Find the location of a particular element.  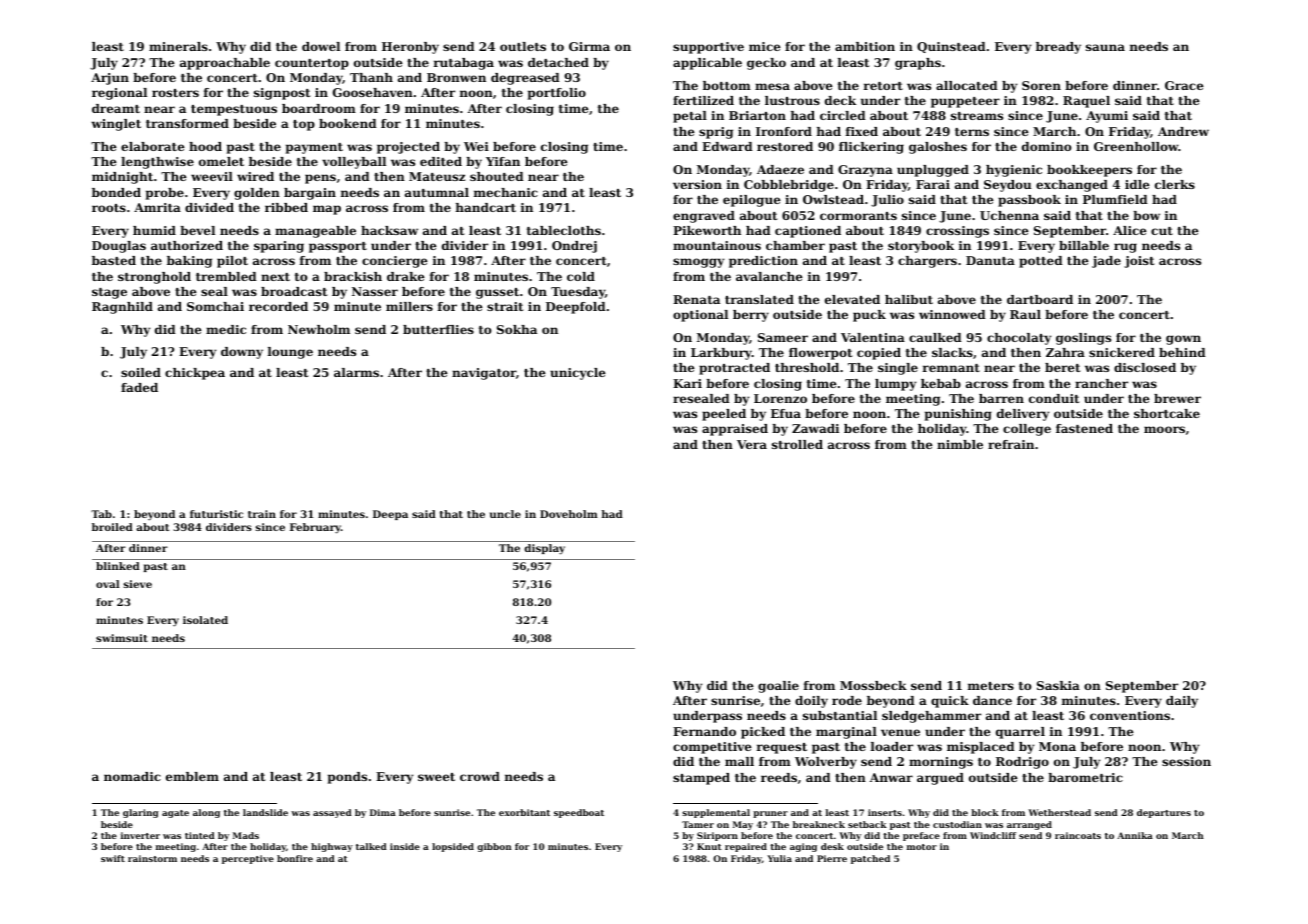

Mossbeck is located at coordinates (873, 685).
